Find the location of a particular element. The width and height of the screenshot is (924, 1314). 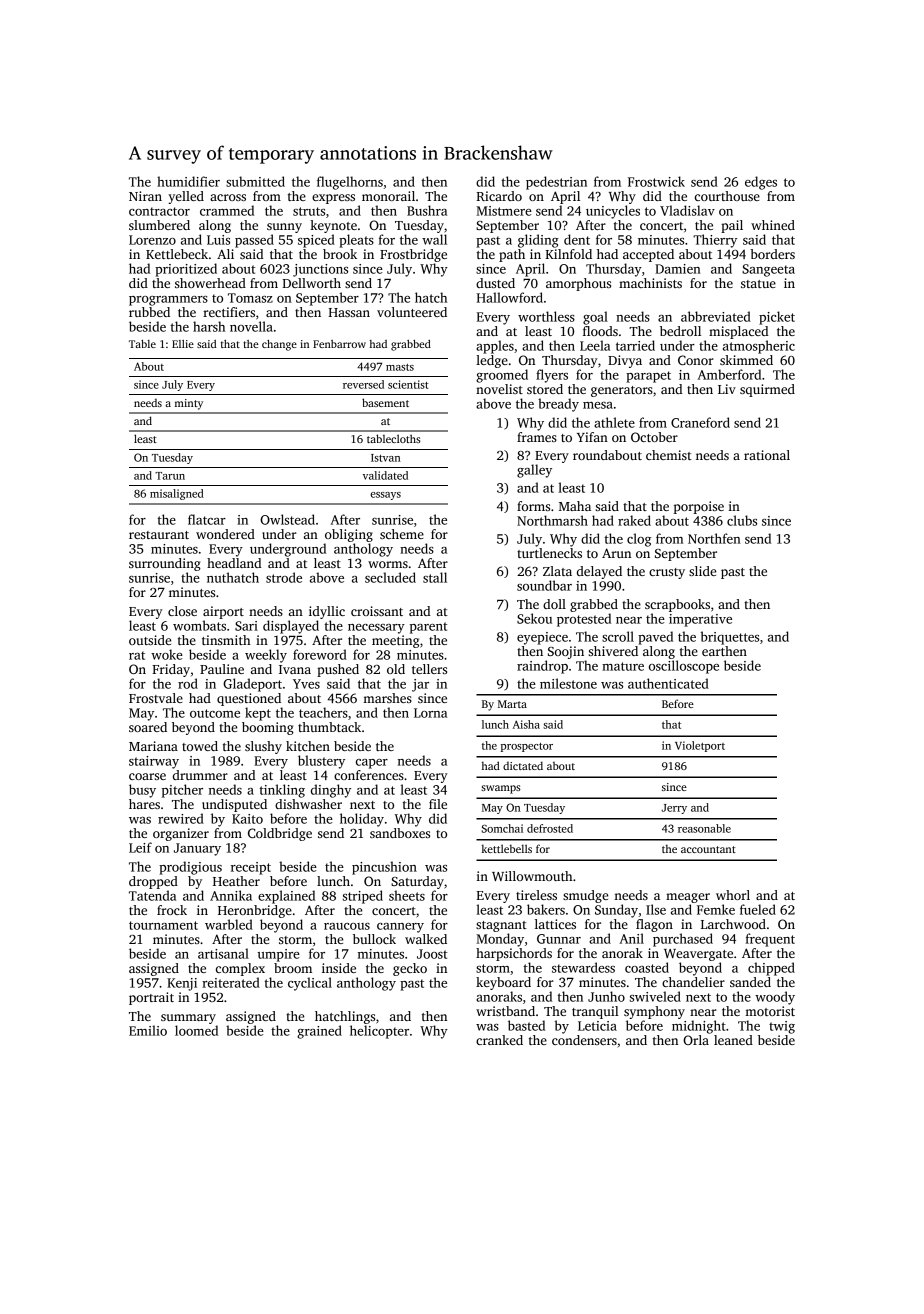

Thierry is located at coordinates (715, 241).
